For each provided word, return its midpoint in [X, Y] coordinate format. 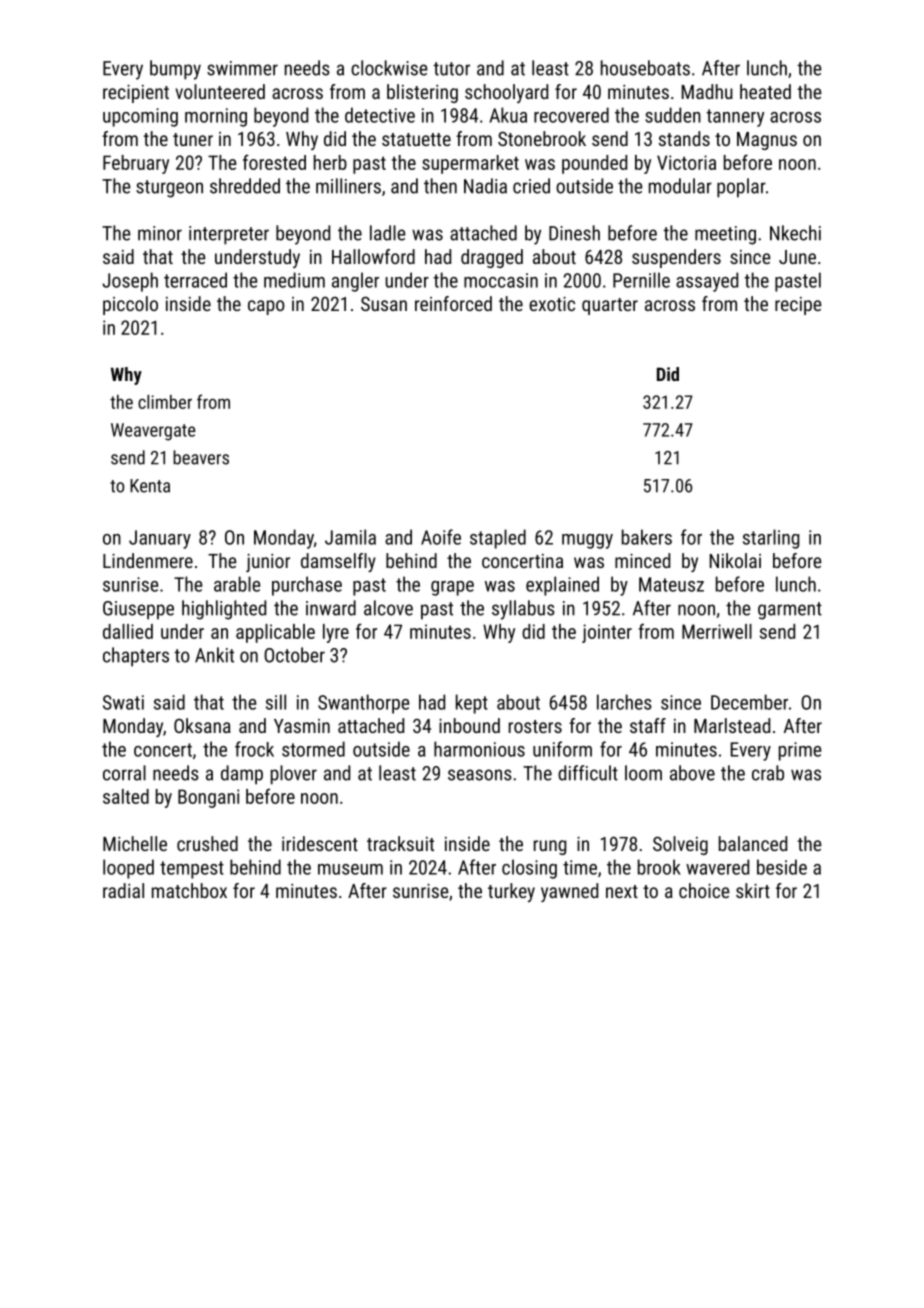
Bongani [208, 798]
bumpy [175, 70]
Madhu [707, 91]
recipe [798, 306]
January [160, 539]
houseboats [645, 68]
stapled [498, 539]
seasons [480, 775]
